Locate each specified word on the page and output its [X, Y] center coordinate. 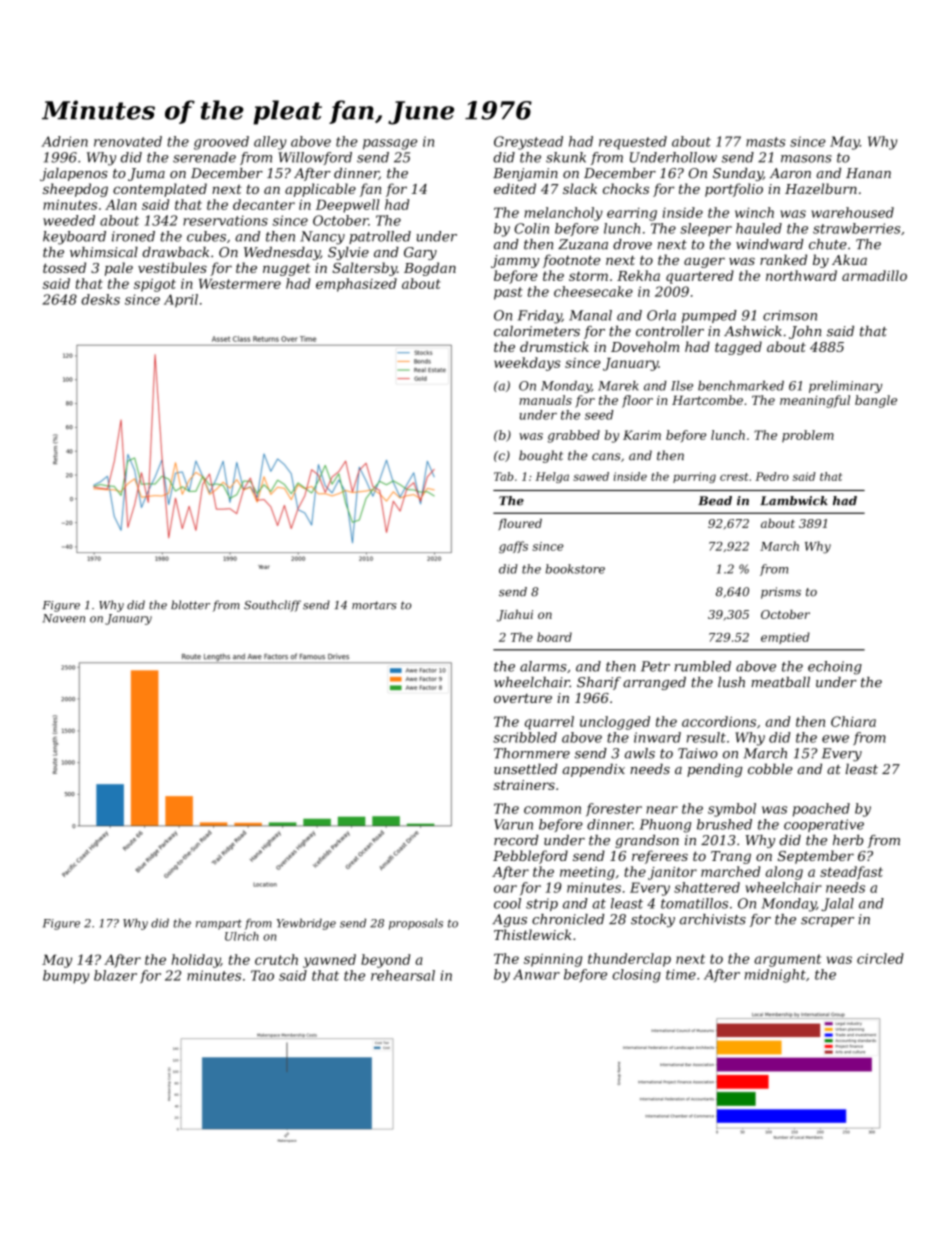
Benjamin [525, 174]
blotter [190, 605]
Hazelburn [821, 189]
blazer [115, 975]
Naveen [64, 618]
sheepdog [75, 190]
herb [848, 840]
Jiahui [515, 616]
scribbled [525, 737]
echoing [835, 668]
